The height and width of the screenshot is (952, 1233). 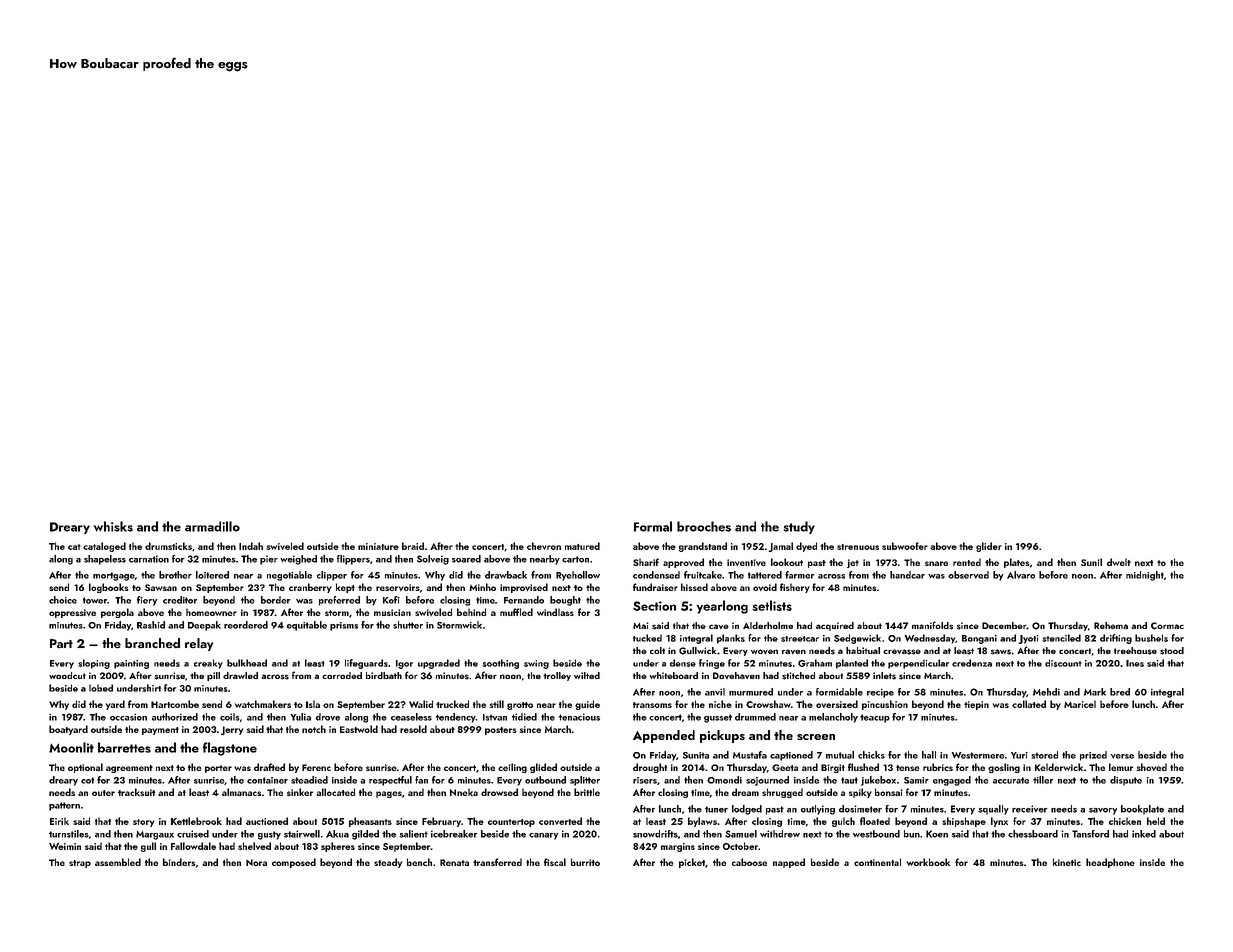 What do you see at coordinates (1080, 704) in the screenshot?
I see `Maricel` at bounding box center [1080, 704].
